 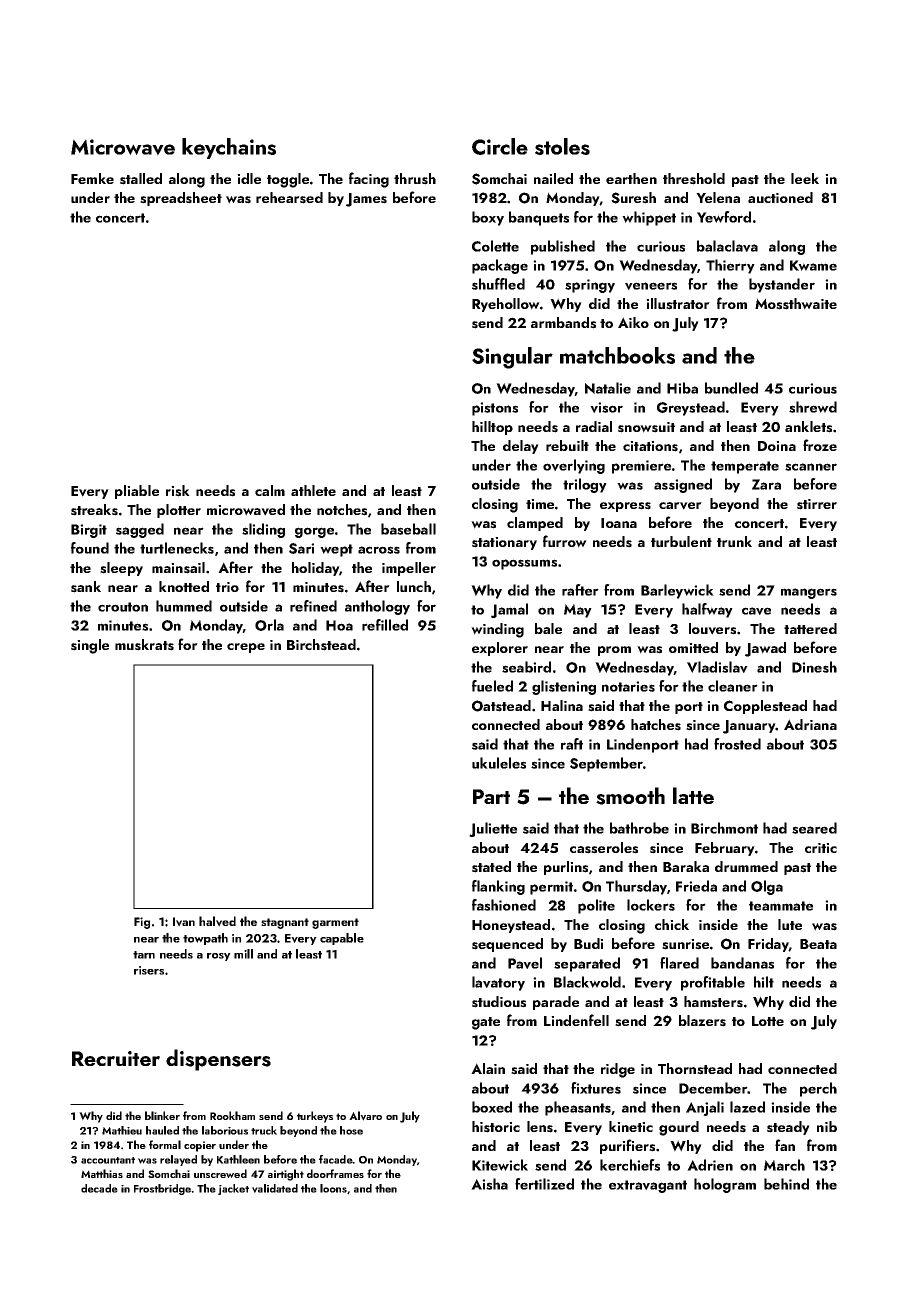 What do you see at coordinates (289, 198) in the document?
I see `rehearsed` at bounding box center [289, 198].
